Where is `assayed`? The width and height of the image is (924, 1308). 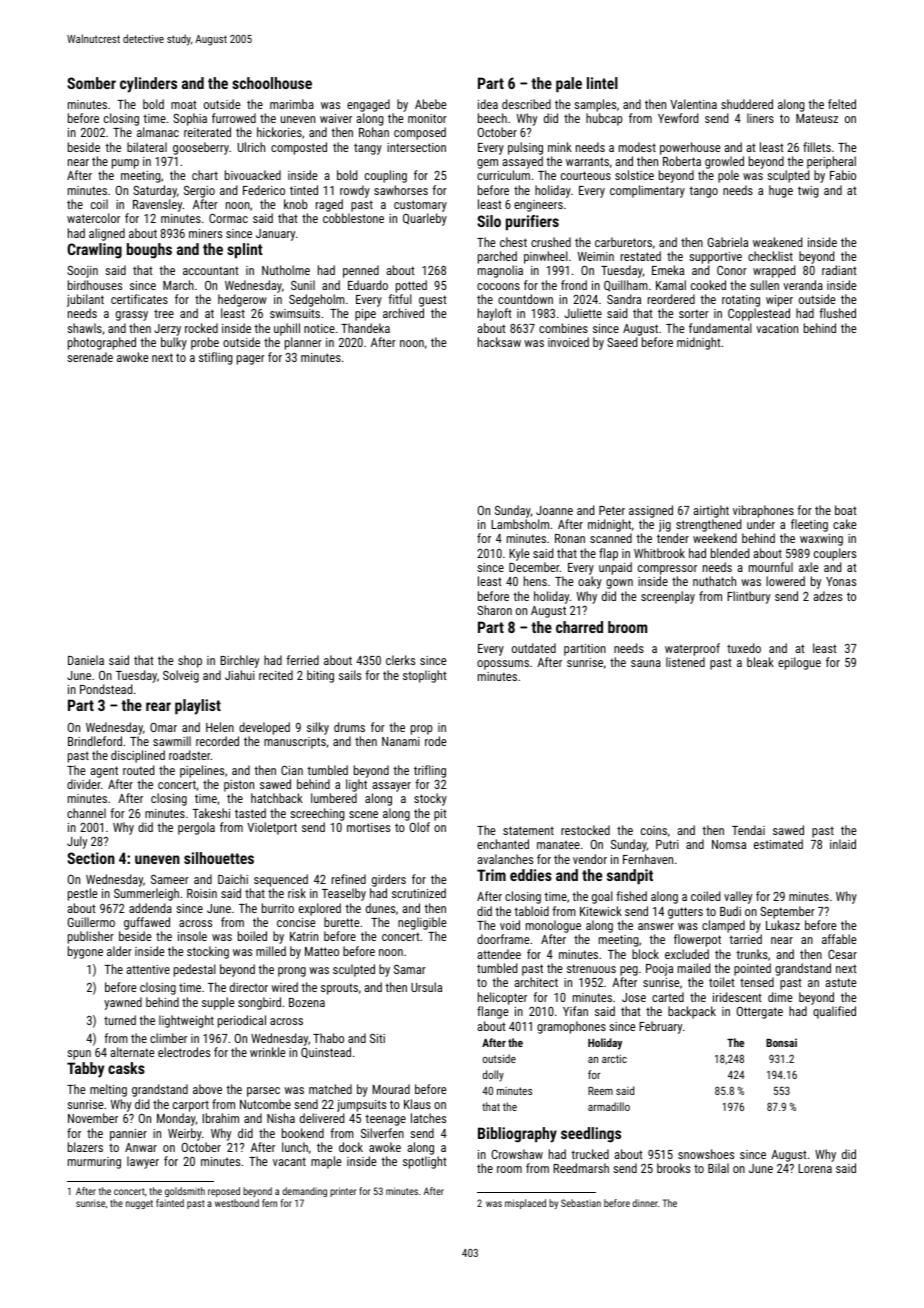 assayed is located at coordinates (522, 162).
